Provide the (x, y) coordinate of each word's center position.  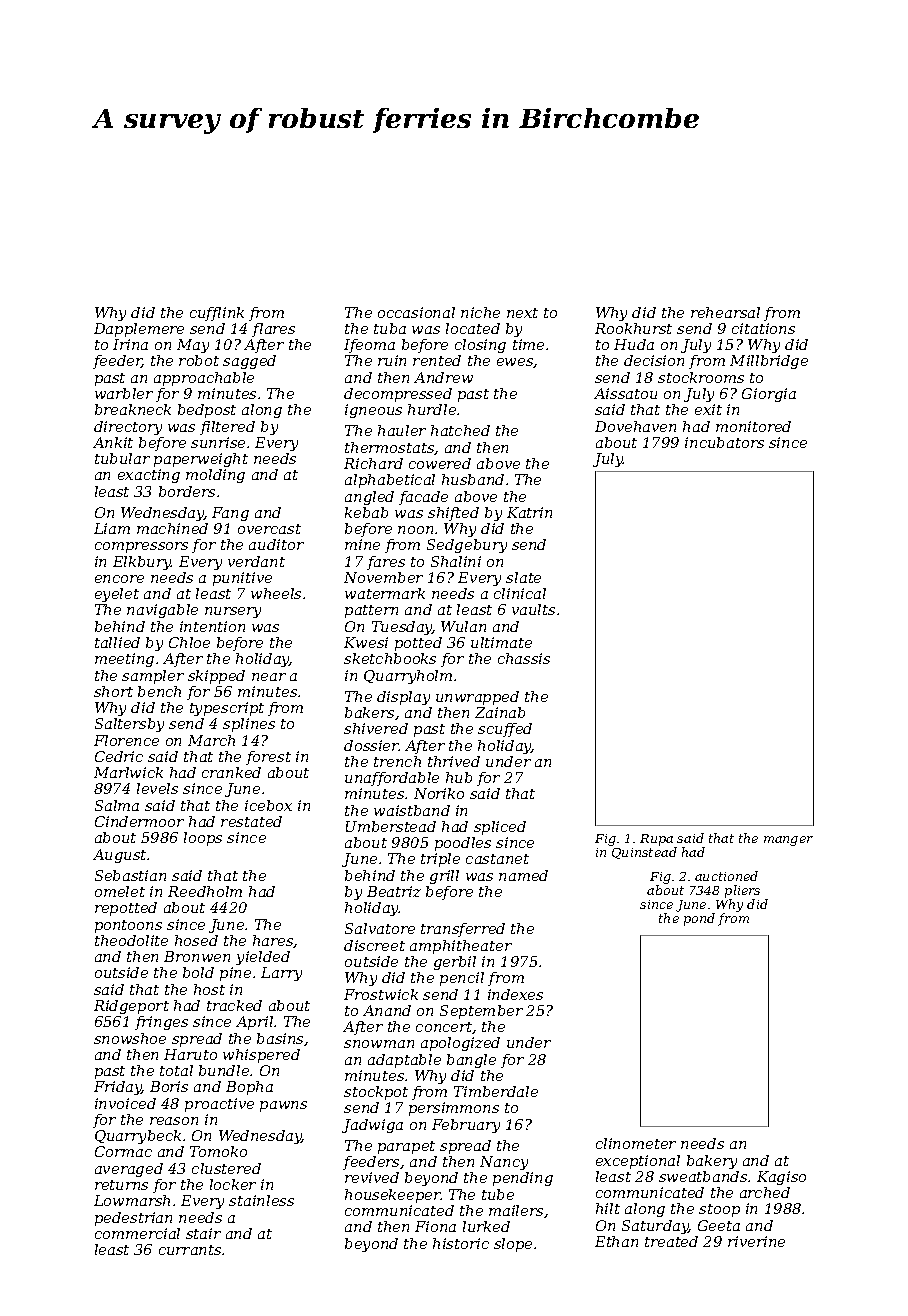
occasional (416, 312)
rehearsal (725, 312)
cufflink (217, 314)
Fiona (435, 1226)
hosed (196, 940)
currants (190, 1250)
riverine (756, 1241)
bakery (712, 1162)
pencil (462, 979)
